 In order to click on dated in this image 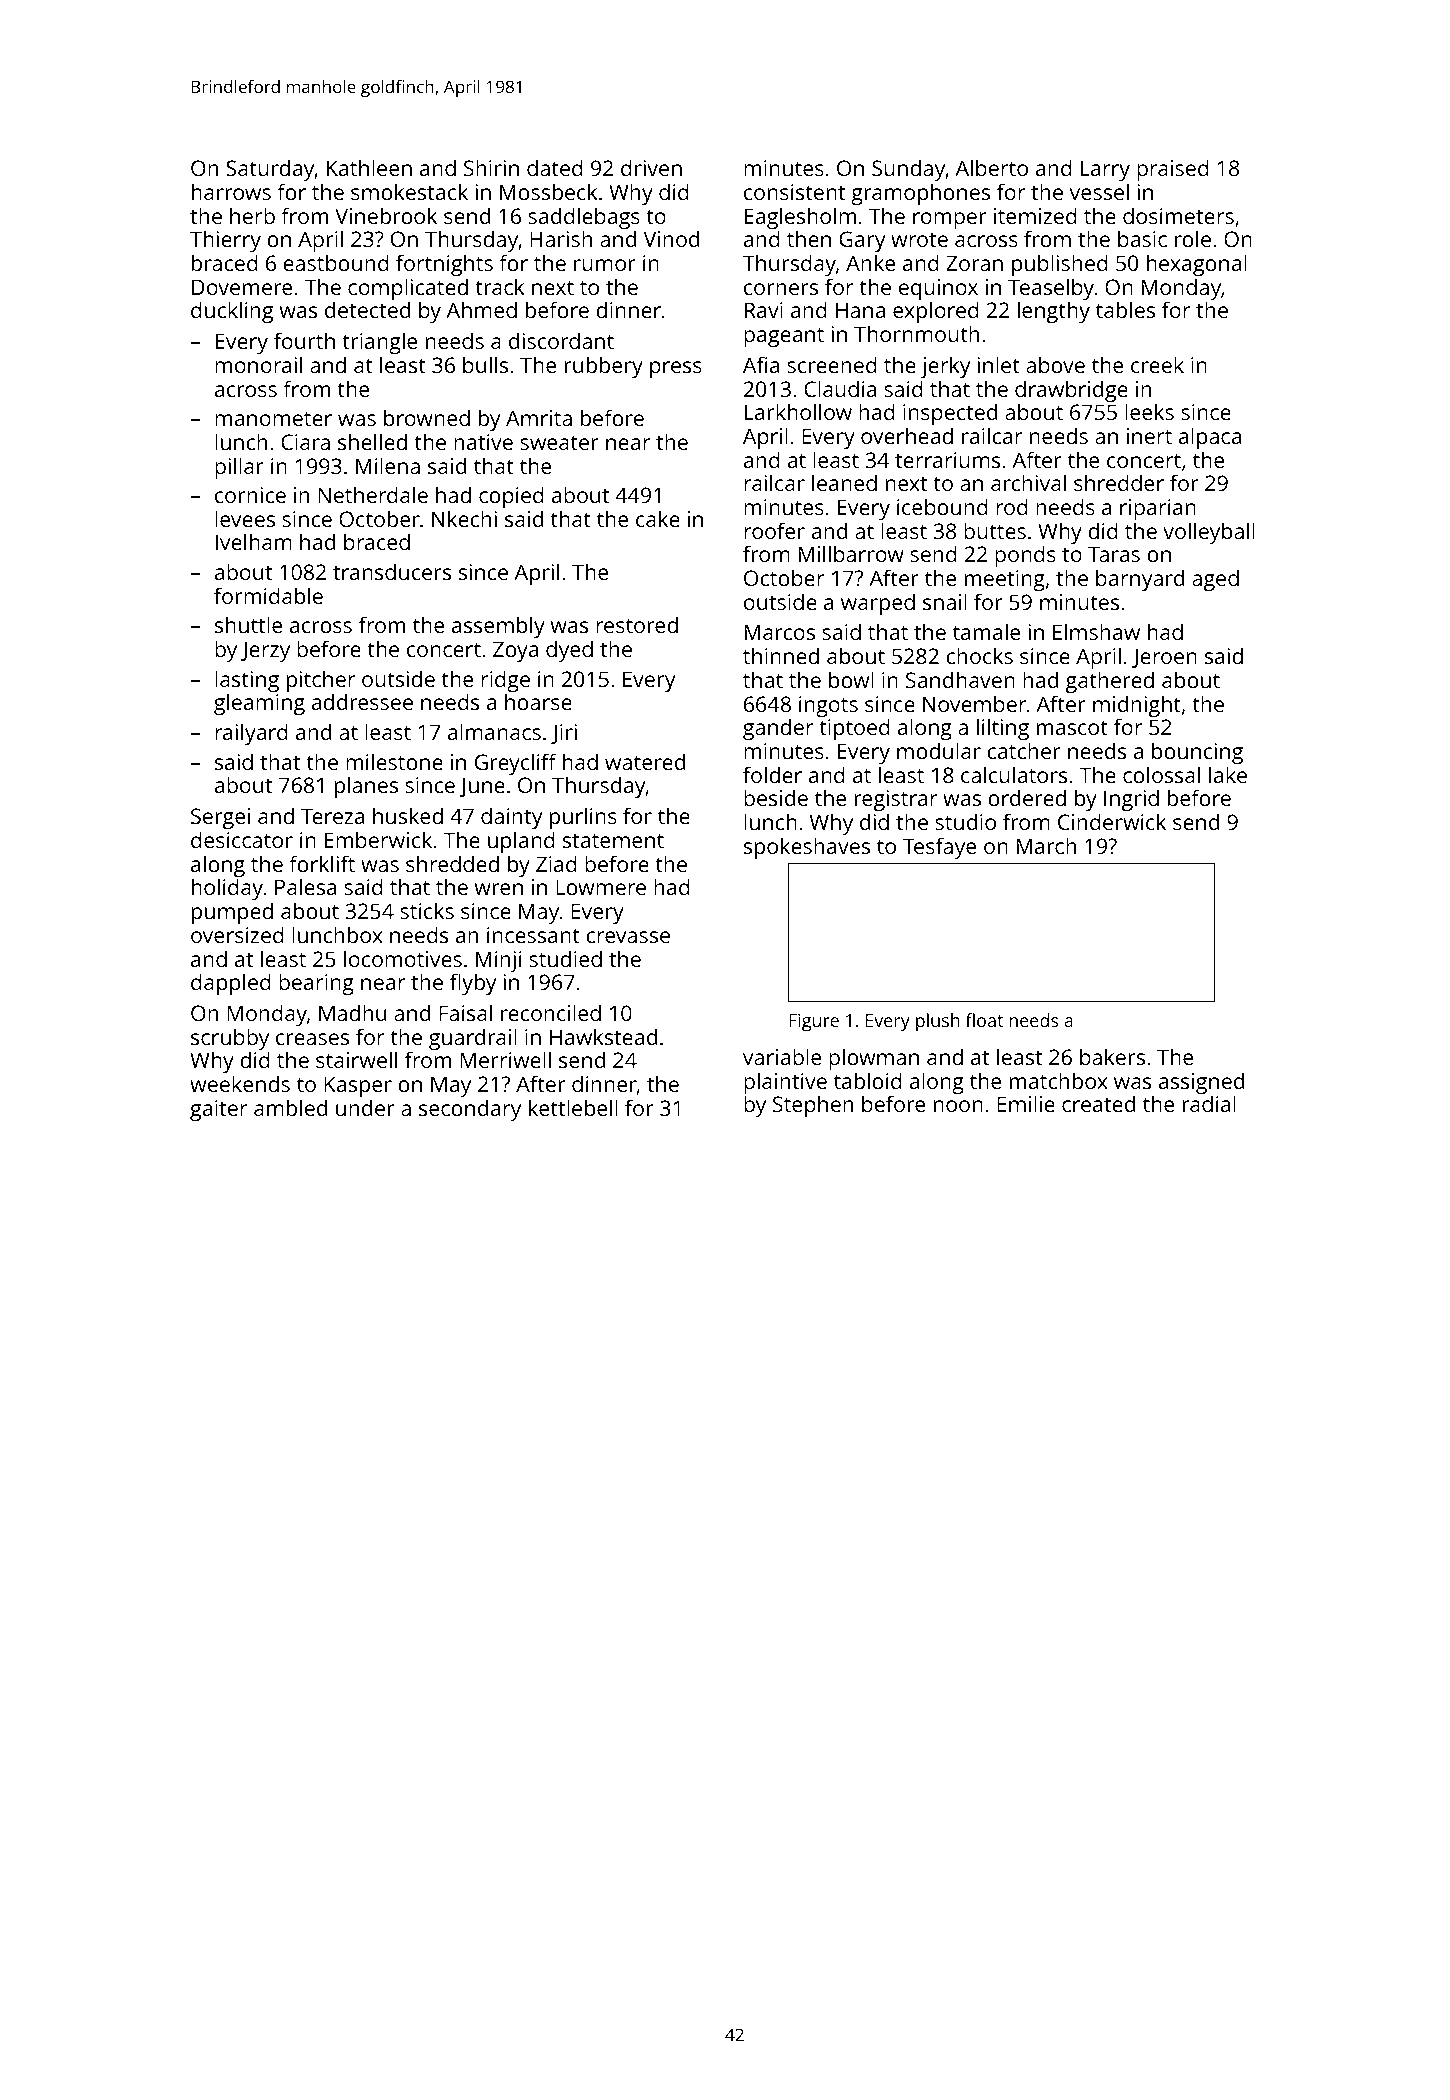, I will do `click(555, 167)`.
